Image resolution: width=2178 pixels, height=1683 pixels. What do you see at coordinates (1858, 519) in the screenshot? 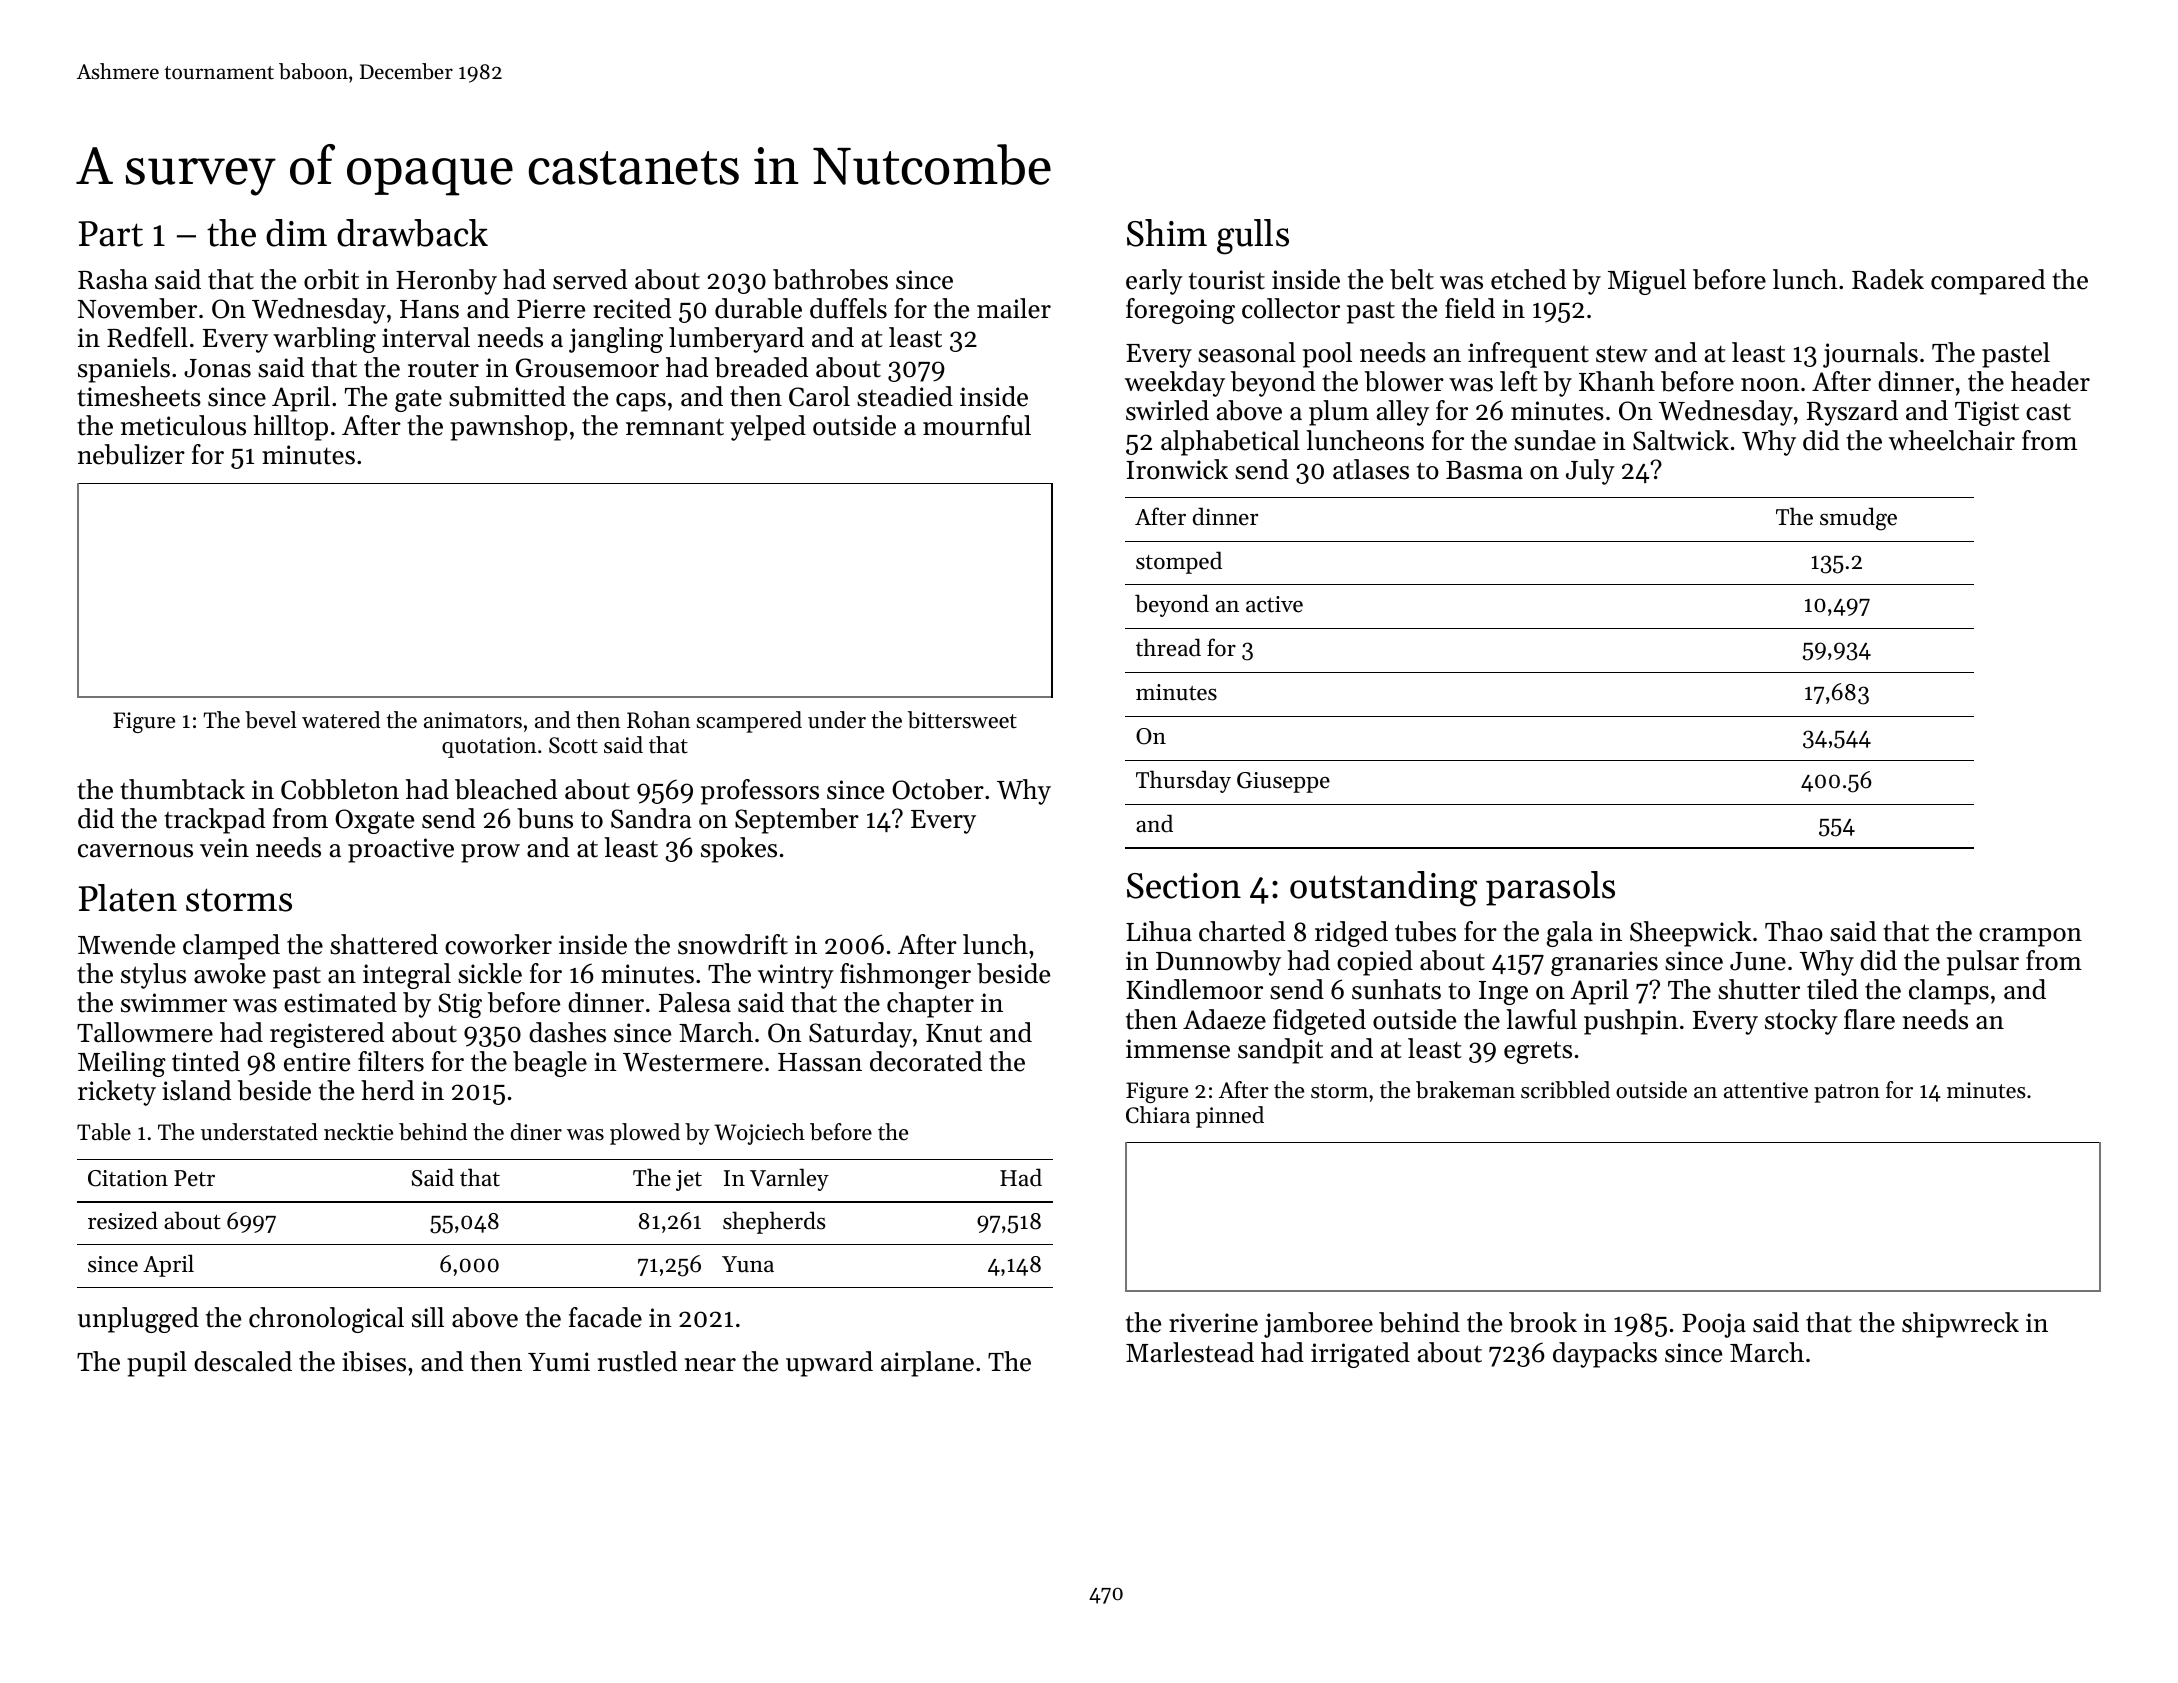
I see `smudge` at bounding box center [1858, 519].
